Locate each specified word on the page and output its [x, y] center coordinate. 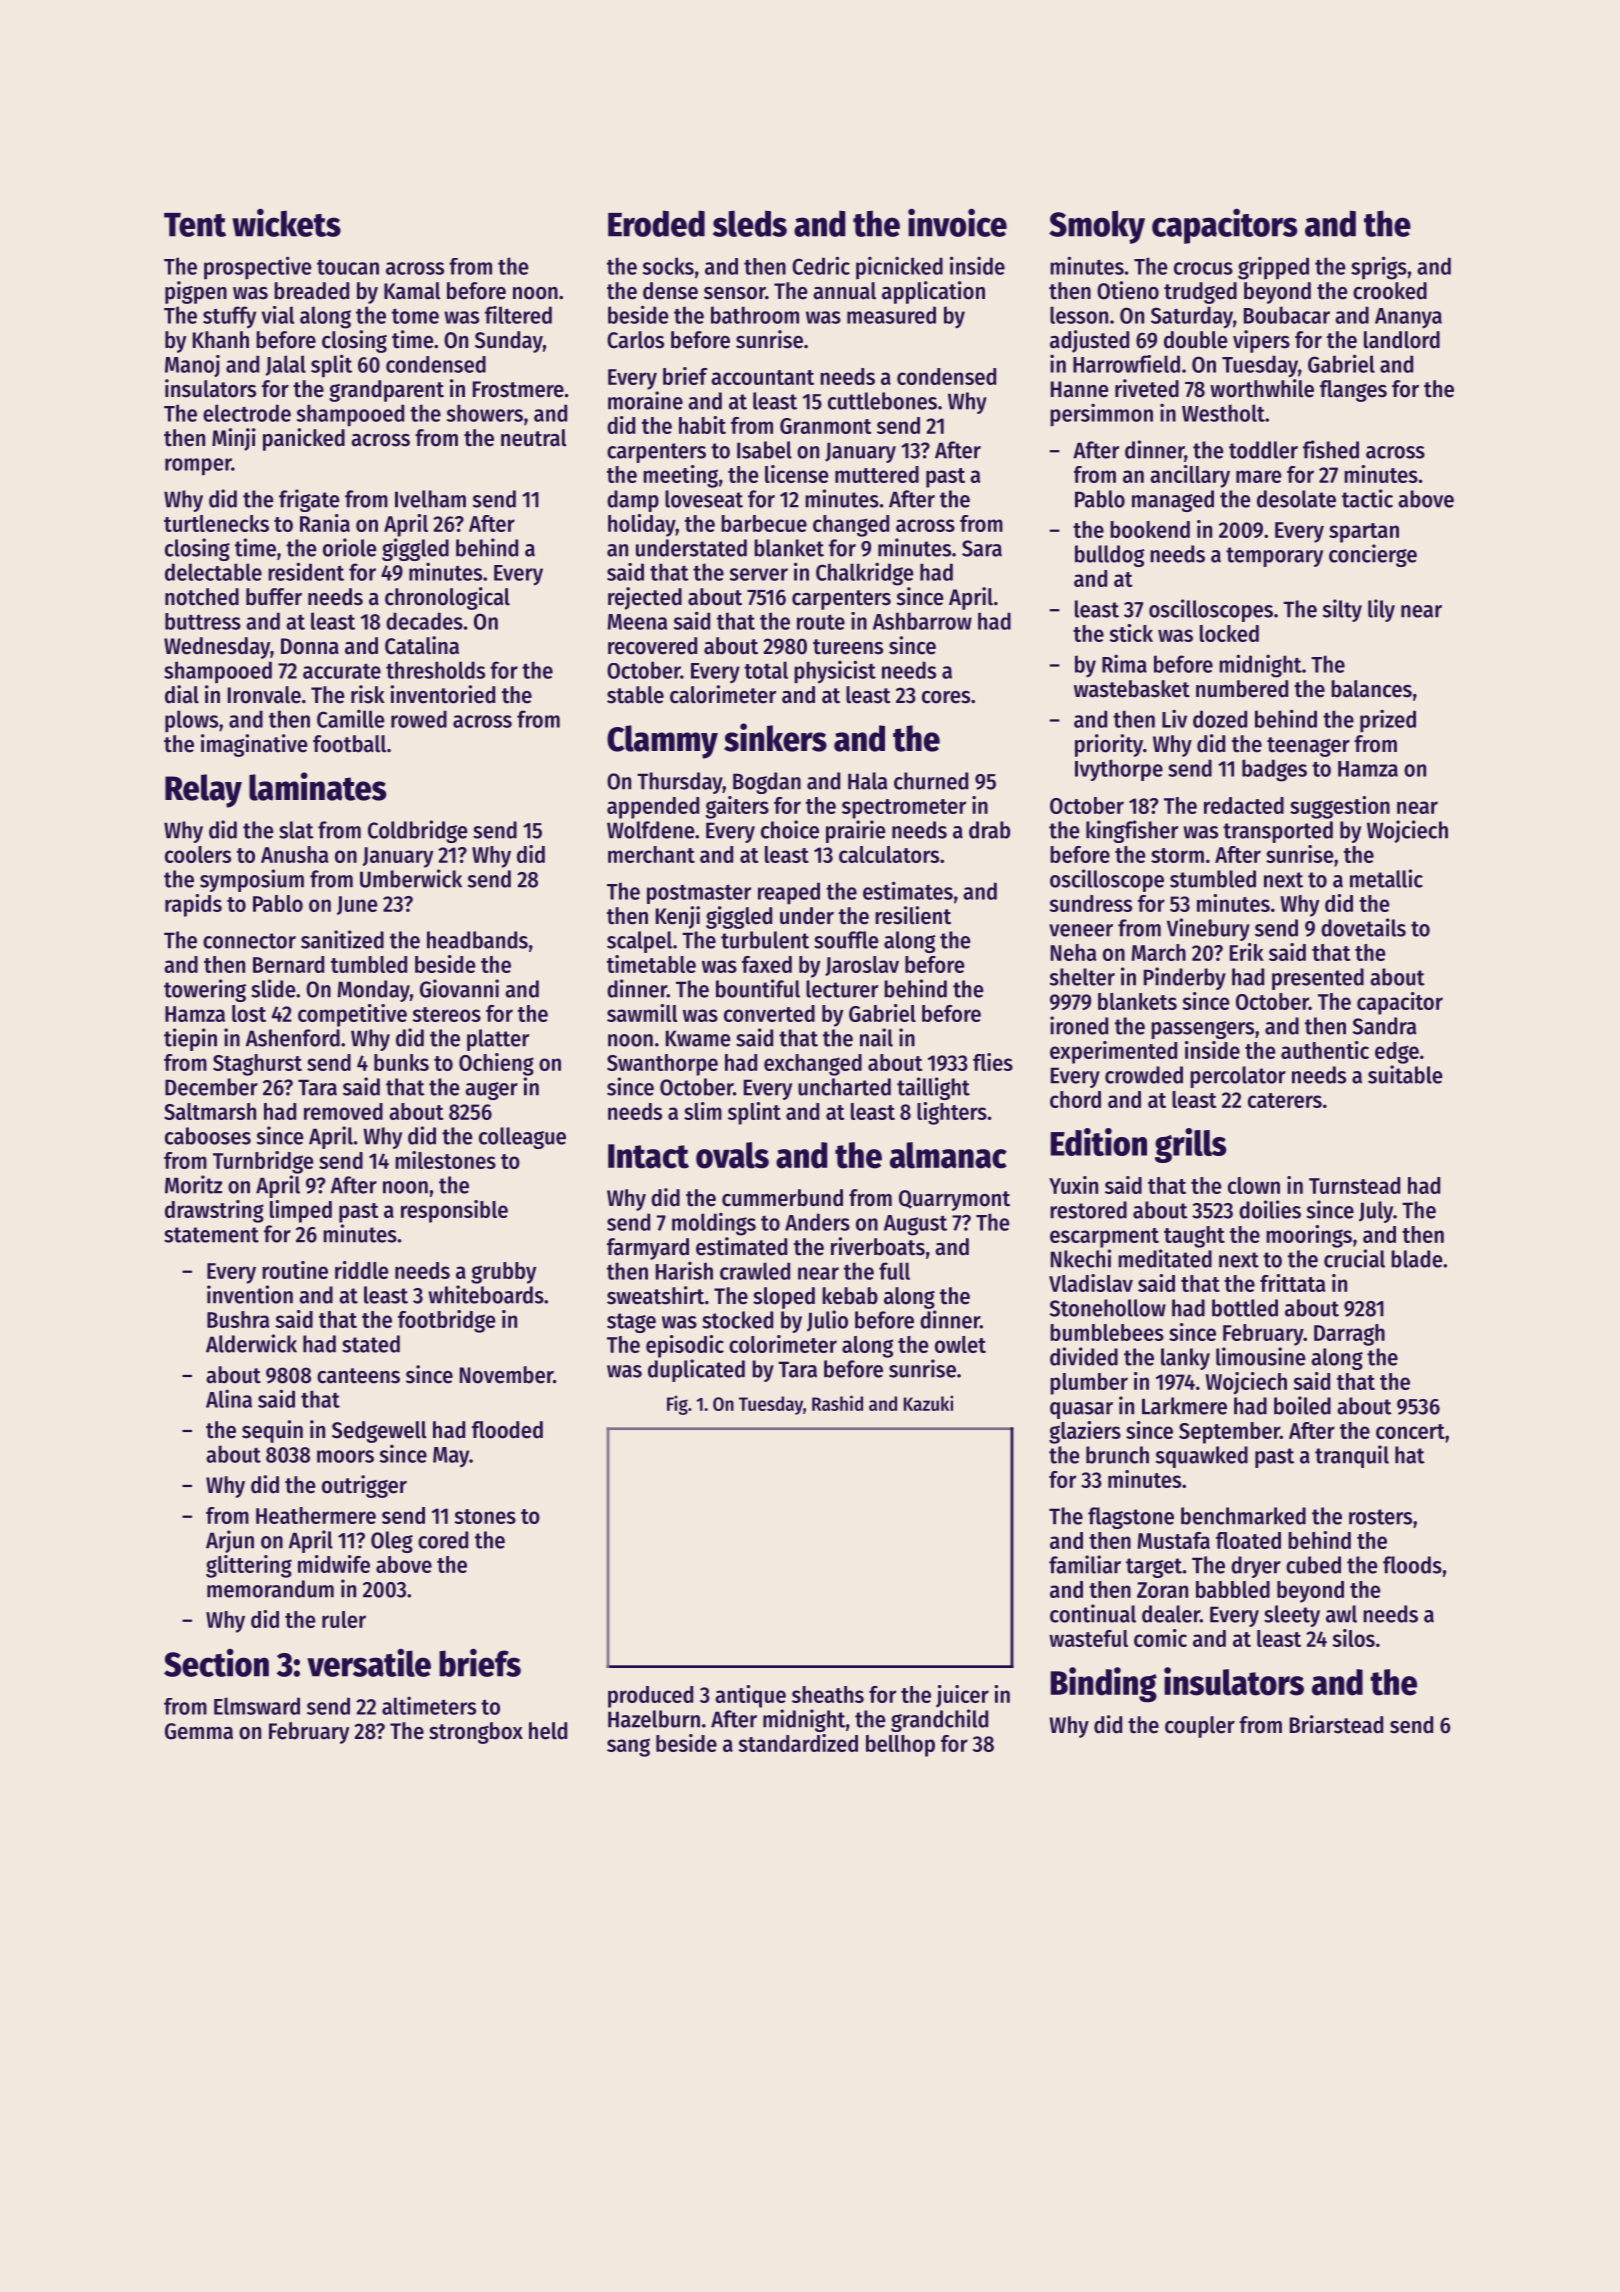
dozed [1220, 719]
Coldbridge [417, 831]
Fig [677, 1405]
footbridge [446, 1321]
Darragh [1349, 1335]
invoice [957, 222]
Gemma [199, 1731]
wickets [286, 222]
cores [946, 697]
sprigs [1379, 268]
